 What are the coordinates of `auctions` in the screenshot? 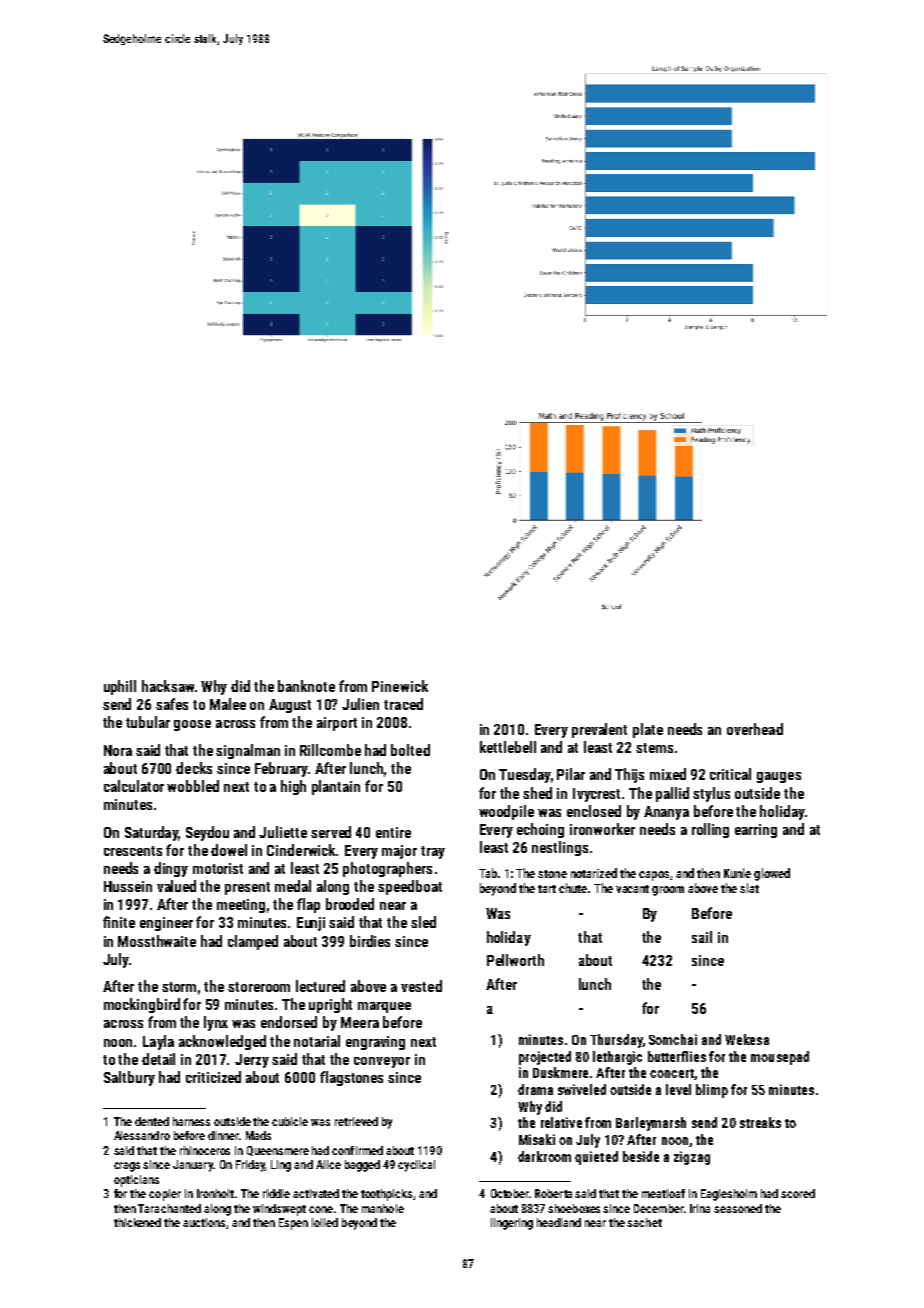 It's located at (204, 1222).
